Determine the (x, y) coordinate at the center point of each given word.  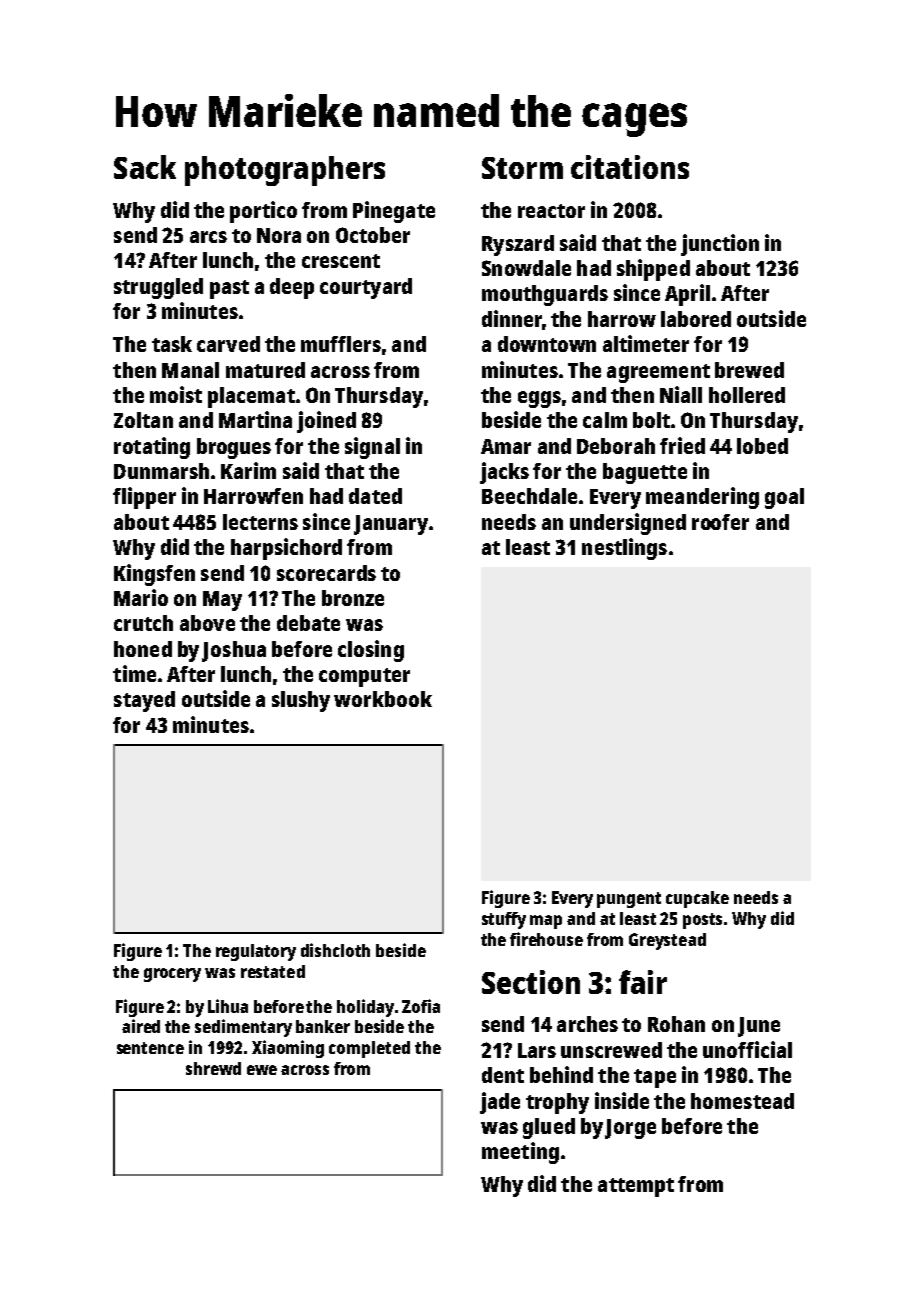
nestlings (624, 549)
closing (371, 651)
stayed (144, 701)
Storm (522, 168)
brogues (234, 448)
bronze (353, 598)
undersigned (628, 524)
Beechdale (529, 496)
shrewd (213, 1068)
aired (141, 1026)
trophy (557, 1103)
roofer (720, 522)
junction (720, 245)
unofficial (747, 1049)
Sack (145, 167)
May (222, 601)
